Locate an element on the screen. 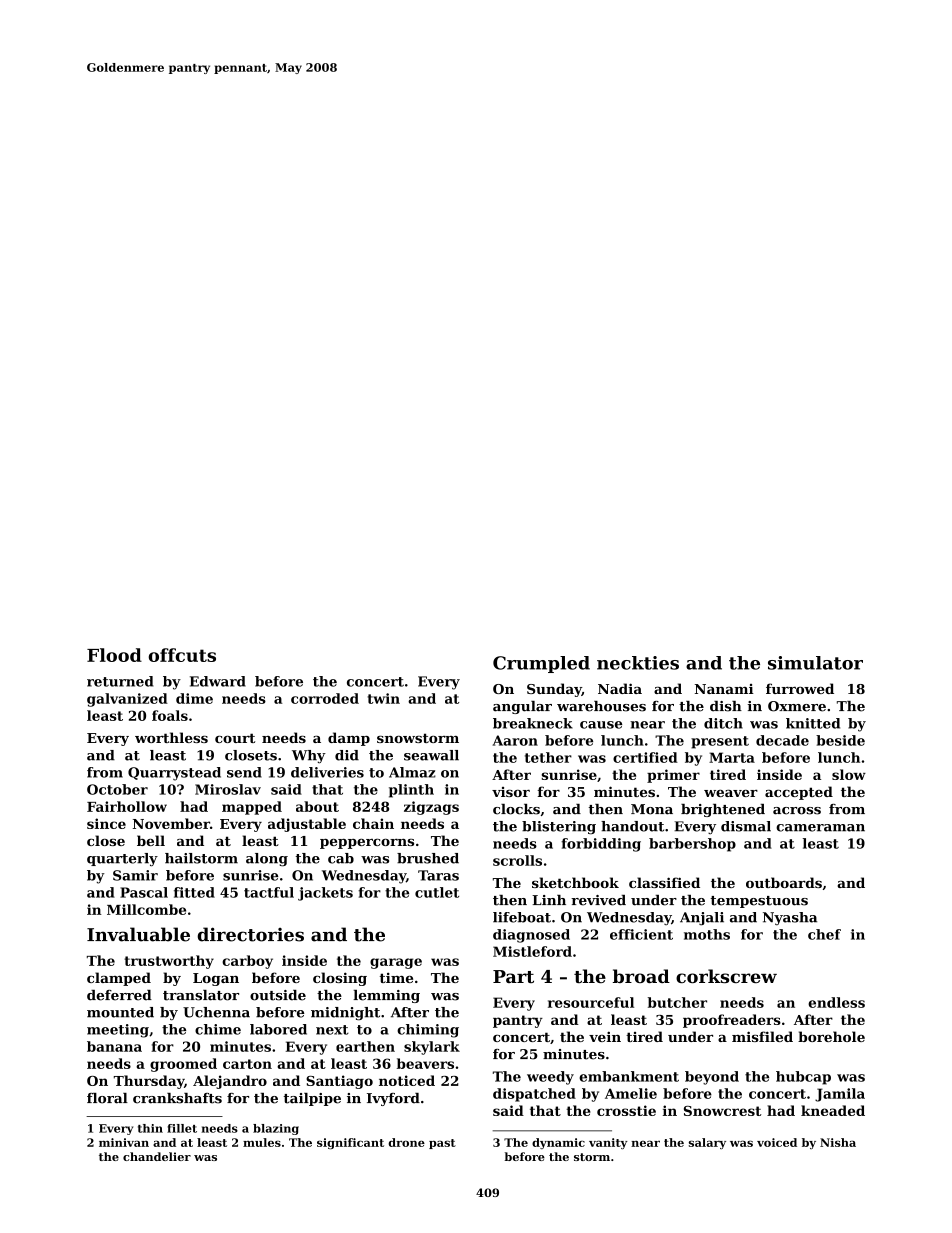 Image resolution: width=952 pixels, height=1233 pixels. lemming is located at coordinates (386, 996).
